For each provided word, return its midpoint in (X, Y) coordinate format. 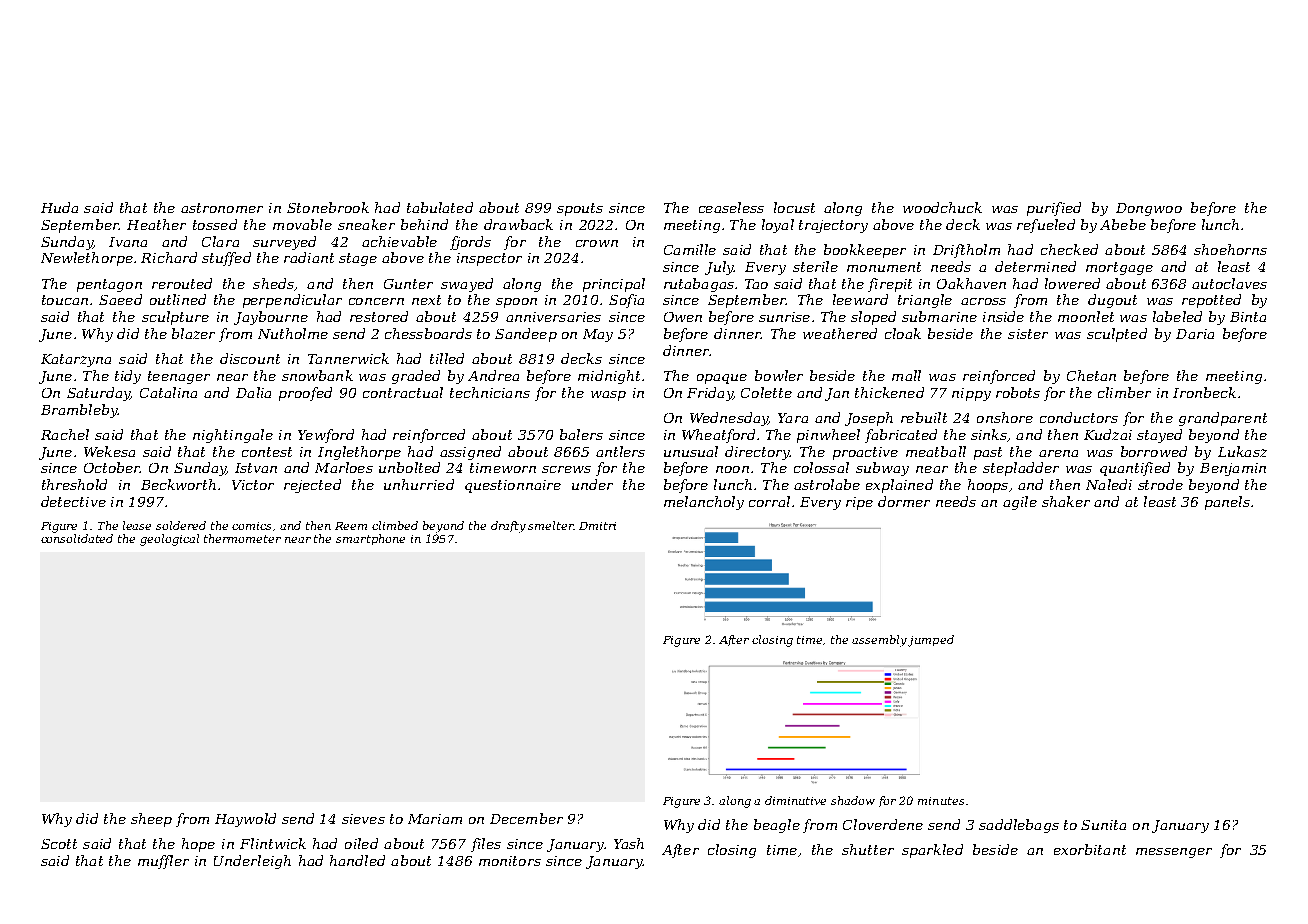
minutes (941, 801)
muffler (163, 862)
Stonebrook (328, 207)
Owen (683, 317)
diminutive (795, 800)
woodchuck (942, 207)
